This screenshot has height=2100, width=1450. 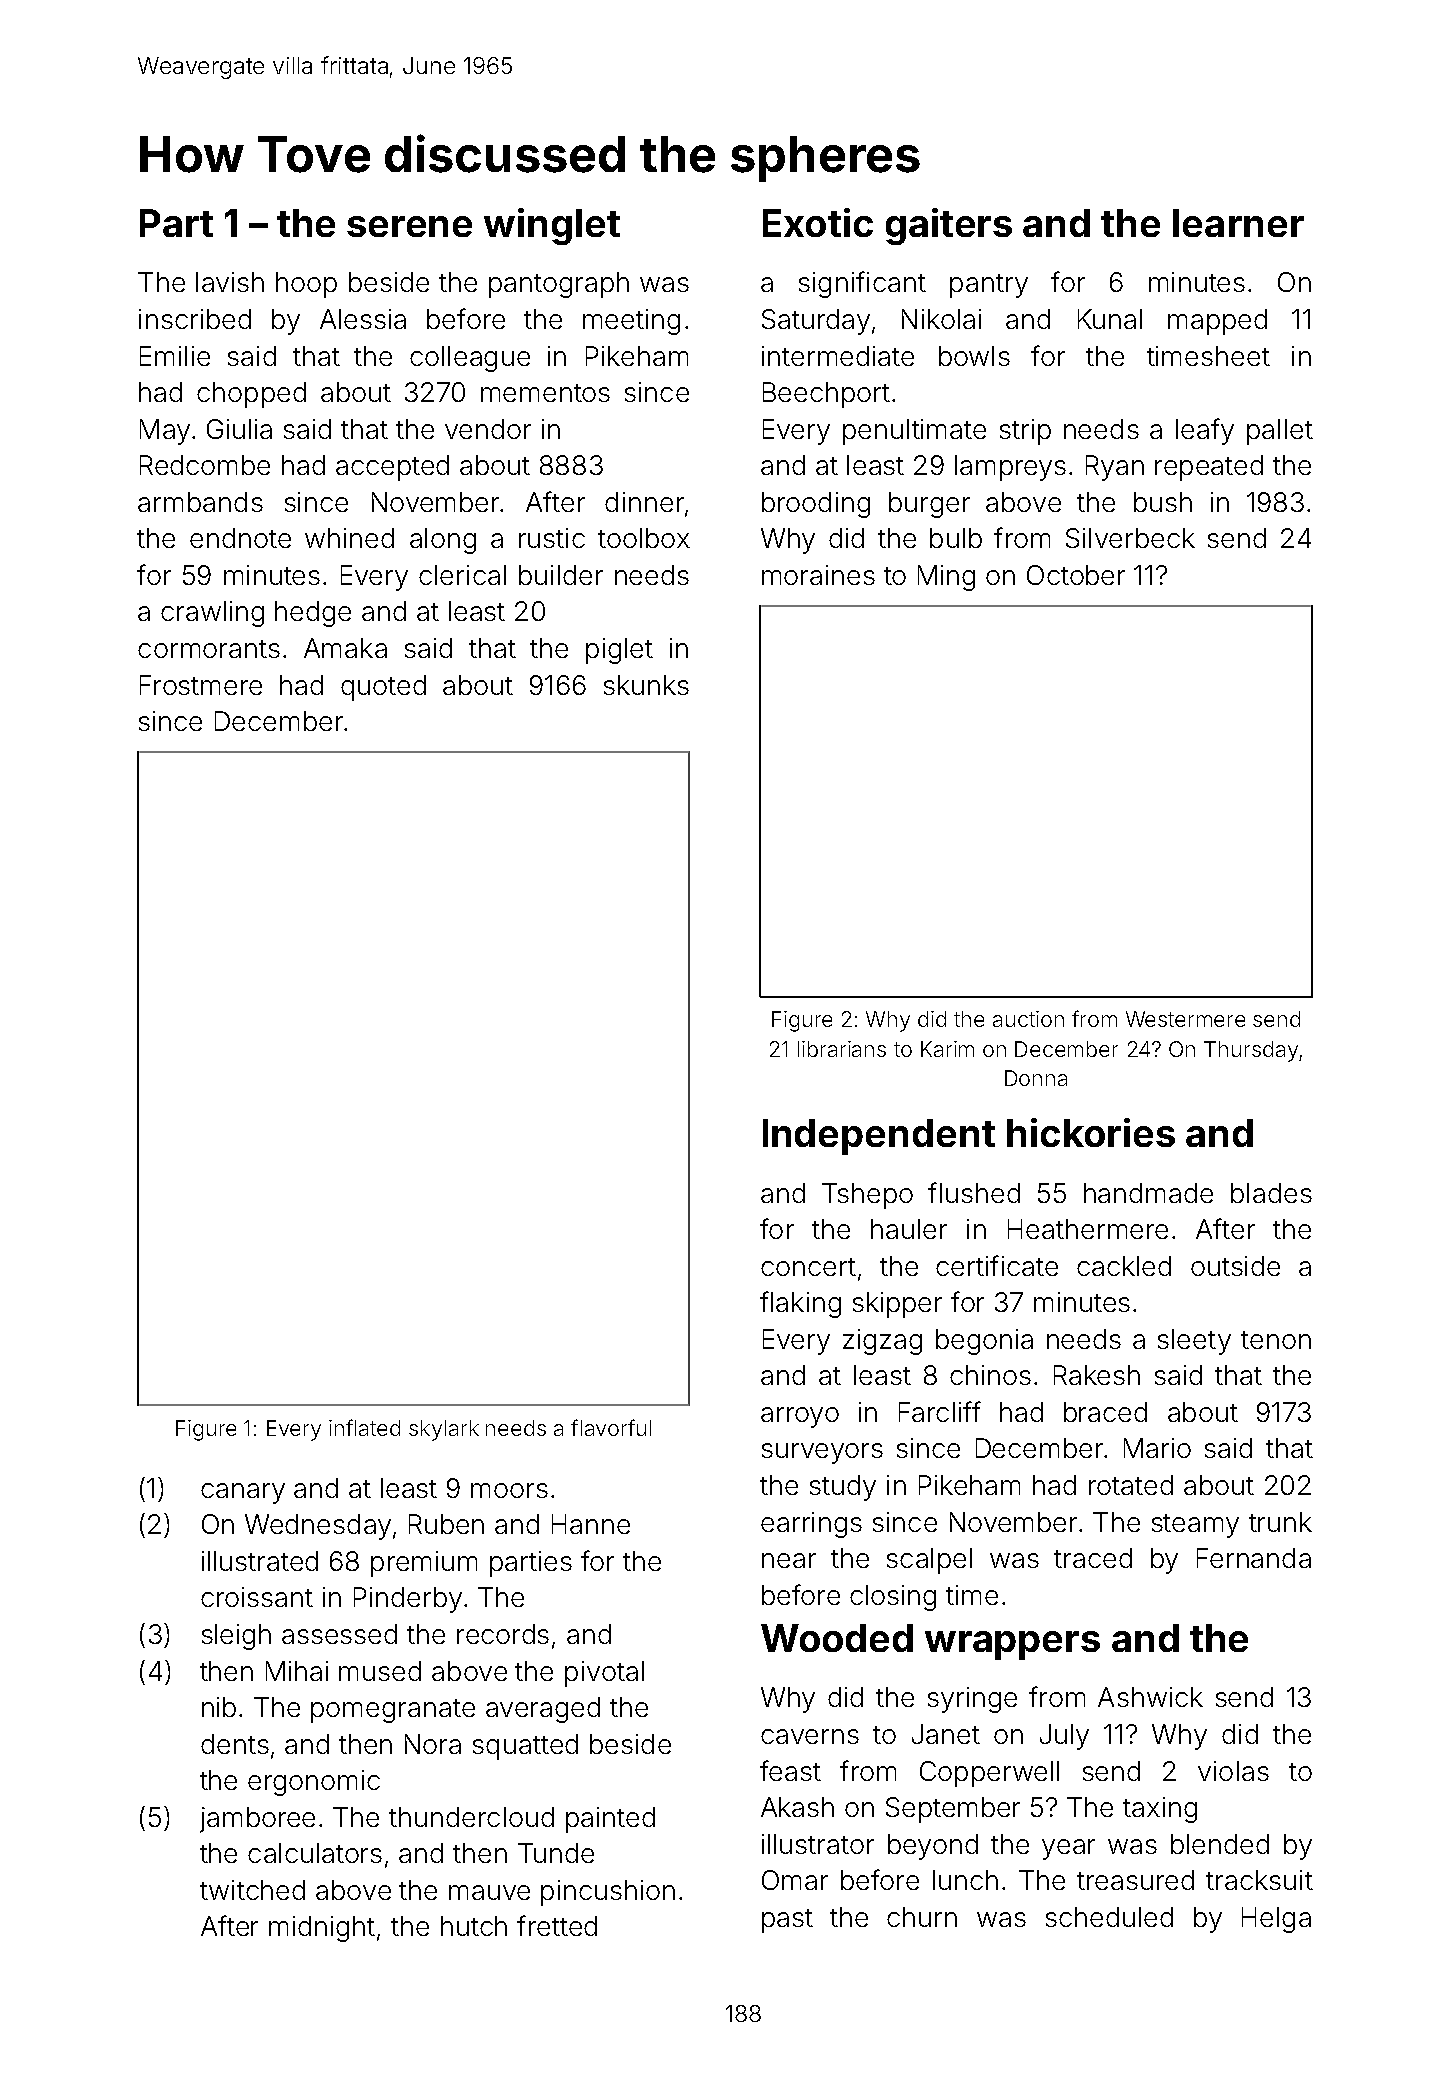 What do you see at coordinates (243, 1493) in the screenshot?
I see `canary` at bounding box center [243, 1493].
